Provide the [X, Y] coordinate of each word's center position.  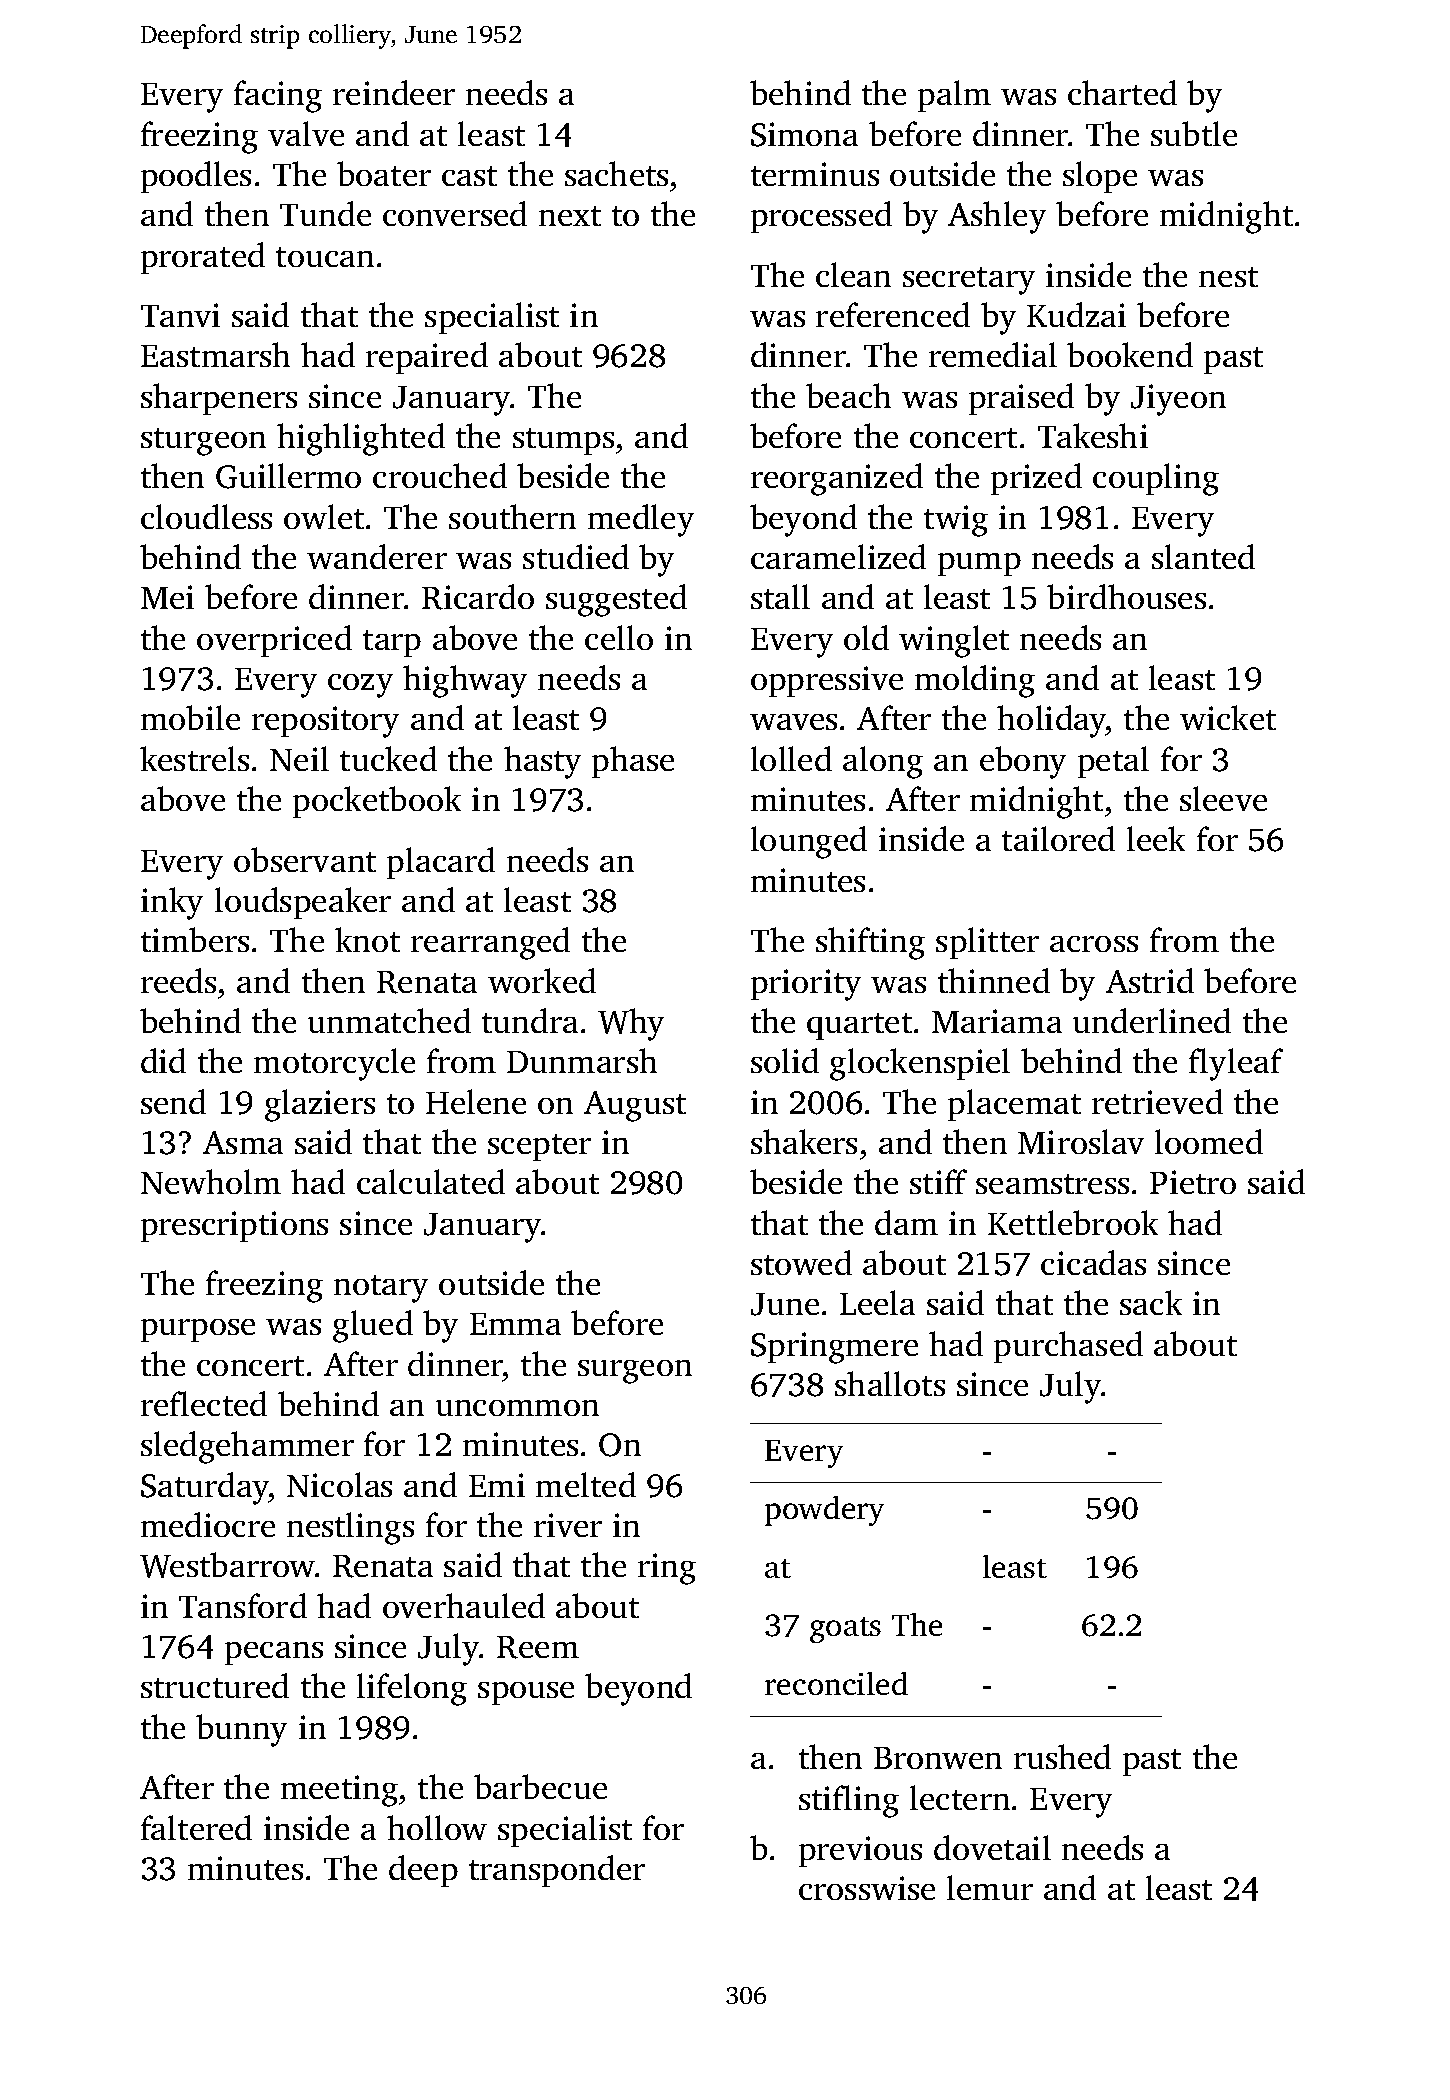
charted [1122, 92]
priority [806, 985]
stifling [849, 1801]
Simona [804, 134]
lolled [791, 758]
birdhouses [1126, 596]
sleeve [1223, 798]
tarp [392, 643]
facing [278, 96]
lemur [990, 1887]
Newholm [211, 1181]
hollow [437, 1827]
